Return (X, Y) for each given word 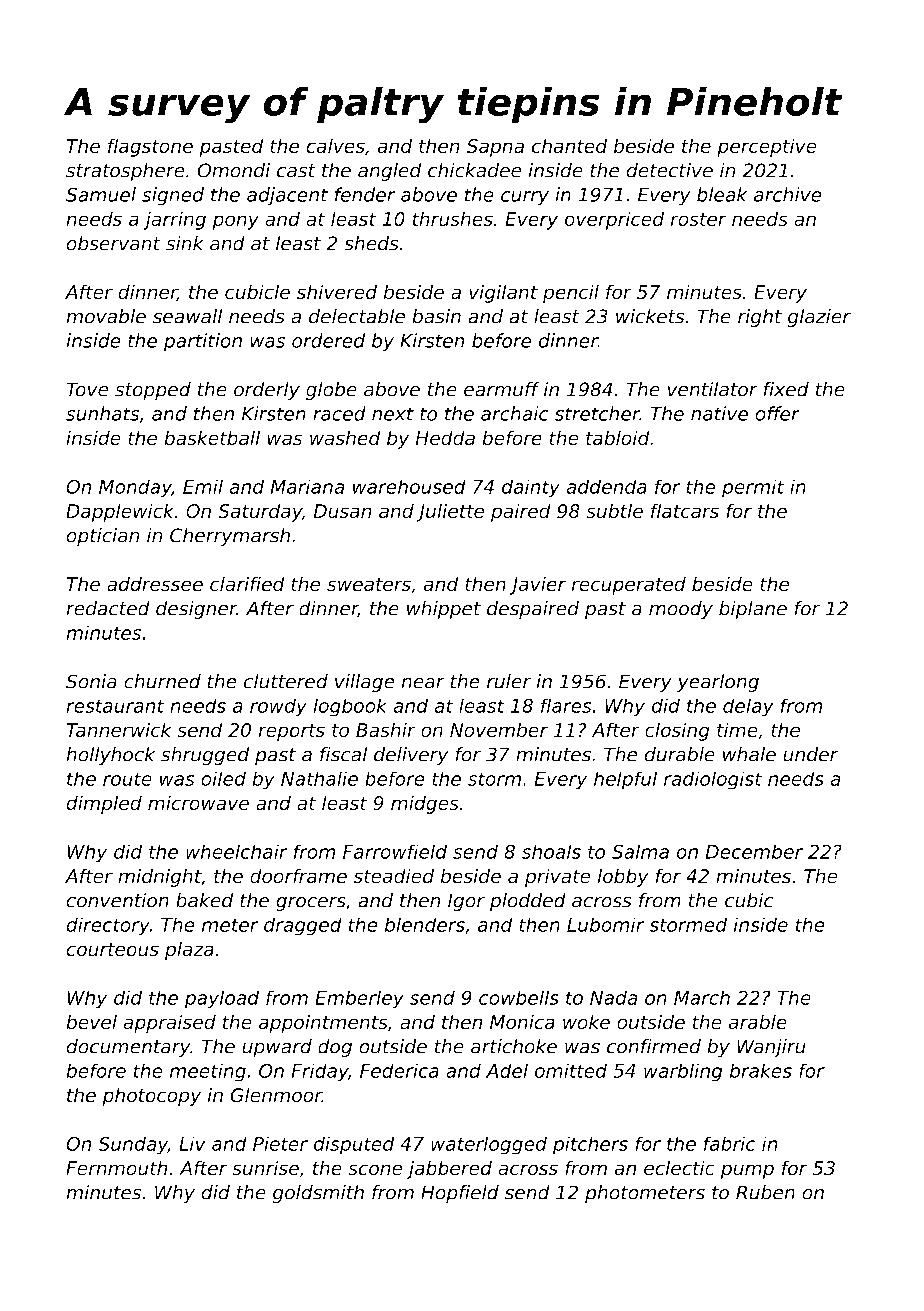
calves (335, 146)
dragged (303, 926)
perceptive (767, 147)
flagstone (150, 147)
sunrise (265, 1168)
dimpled (104, 804)
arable (758, 1022)
